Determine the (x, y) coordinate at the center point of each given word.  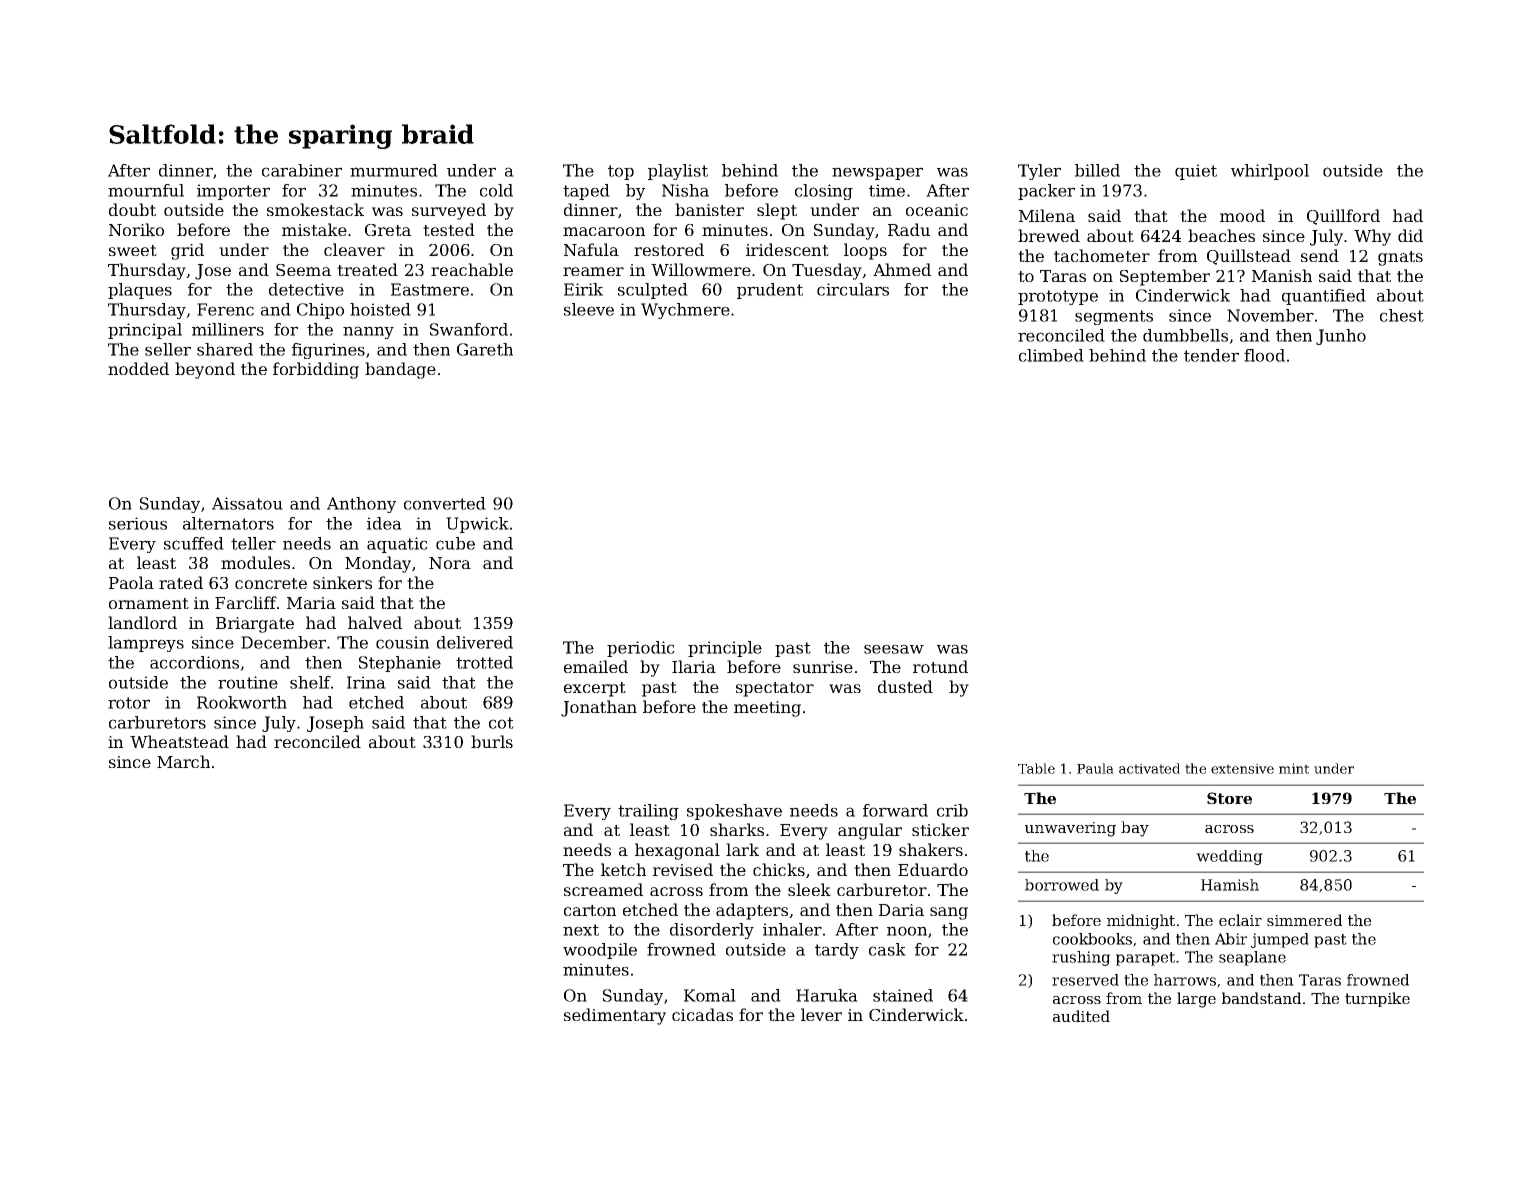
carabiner (302, 170)
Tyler (1039, 172)
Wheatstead (179, 741)
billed (1097, 170)
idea (384, 523)
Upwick (477, 525)
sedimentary (615, 1016)
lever (821, 1014)
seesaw (894, 649)
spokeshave (734, 812)
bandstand (1261, 998)
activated (1149, 768)
